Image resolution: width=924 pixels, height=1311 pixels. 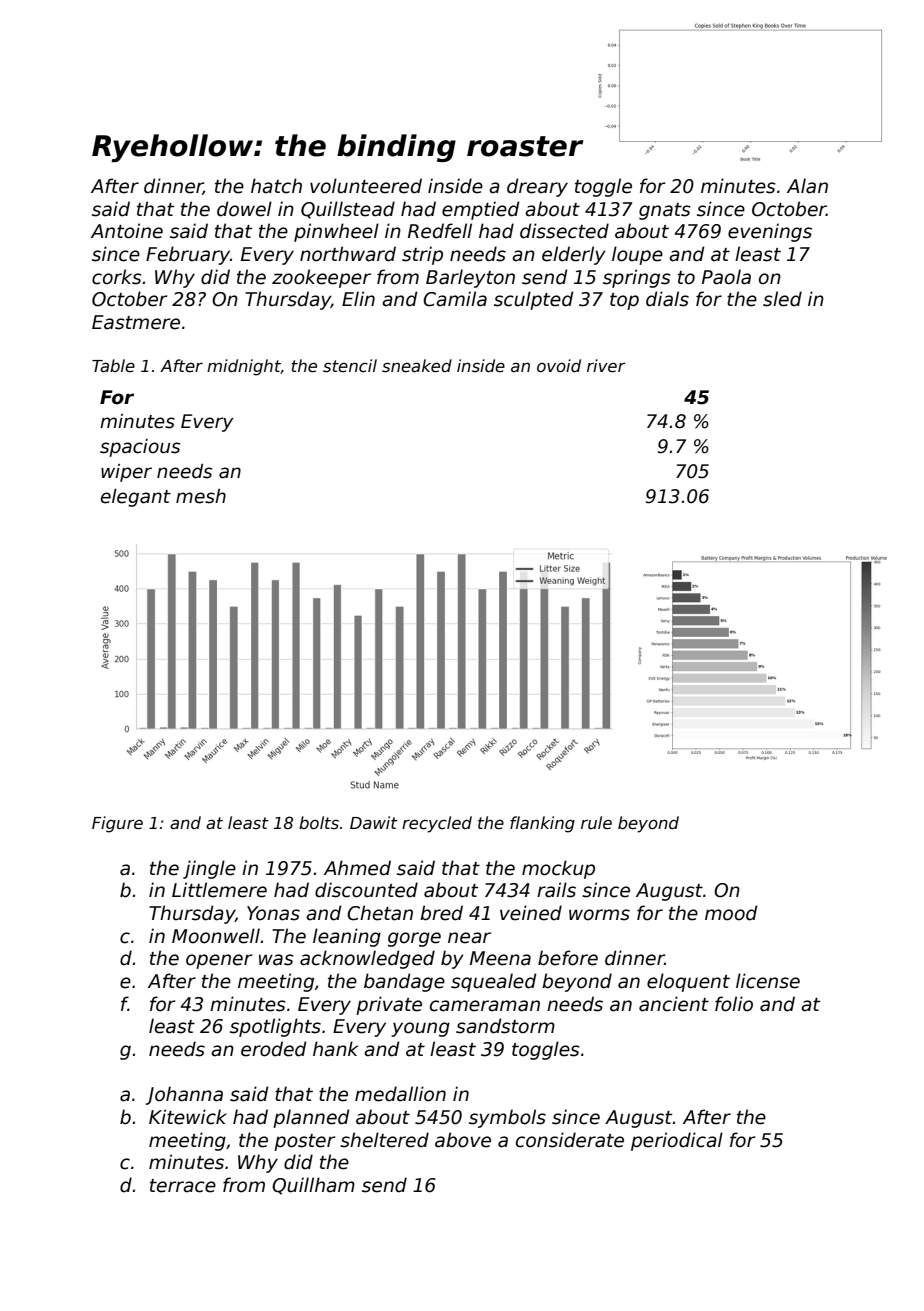 What do you see at coordinates (417, 366) in the page?
I see `sneaked` at bounding box center [417, 366].
